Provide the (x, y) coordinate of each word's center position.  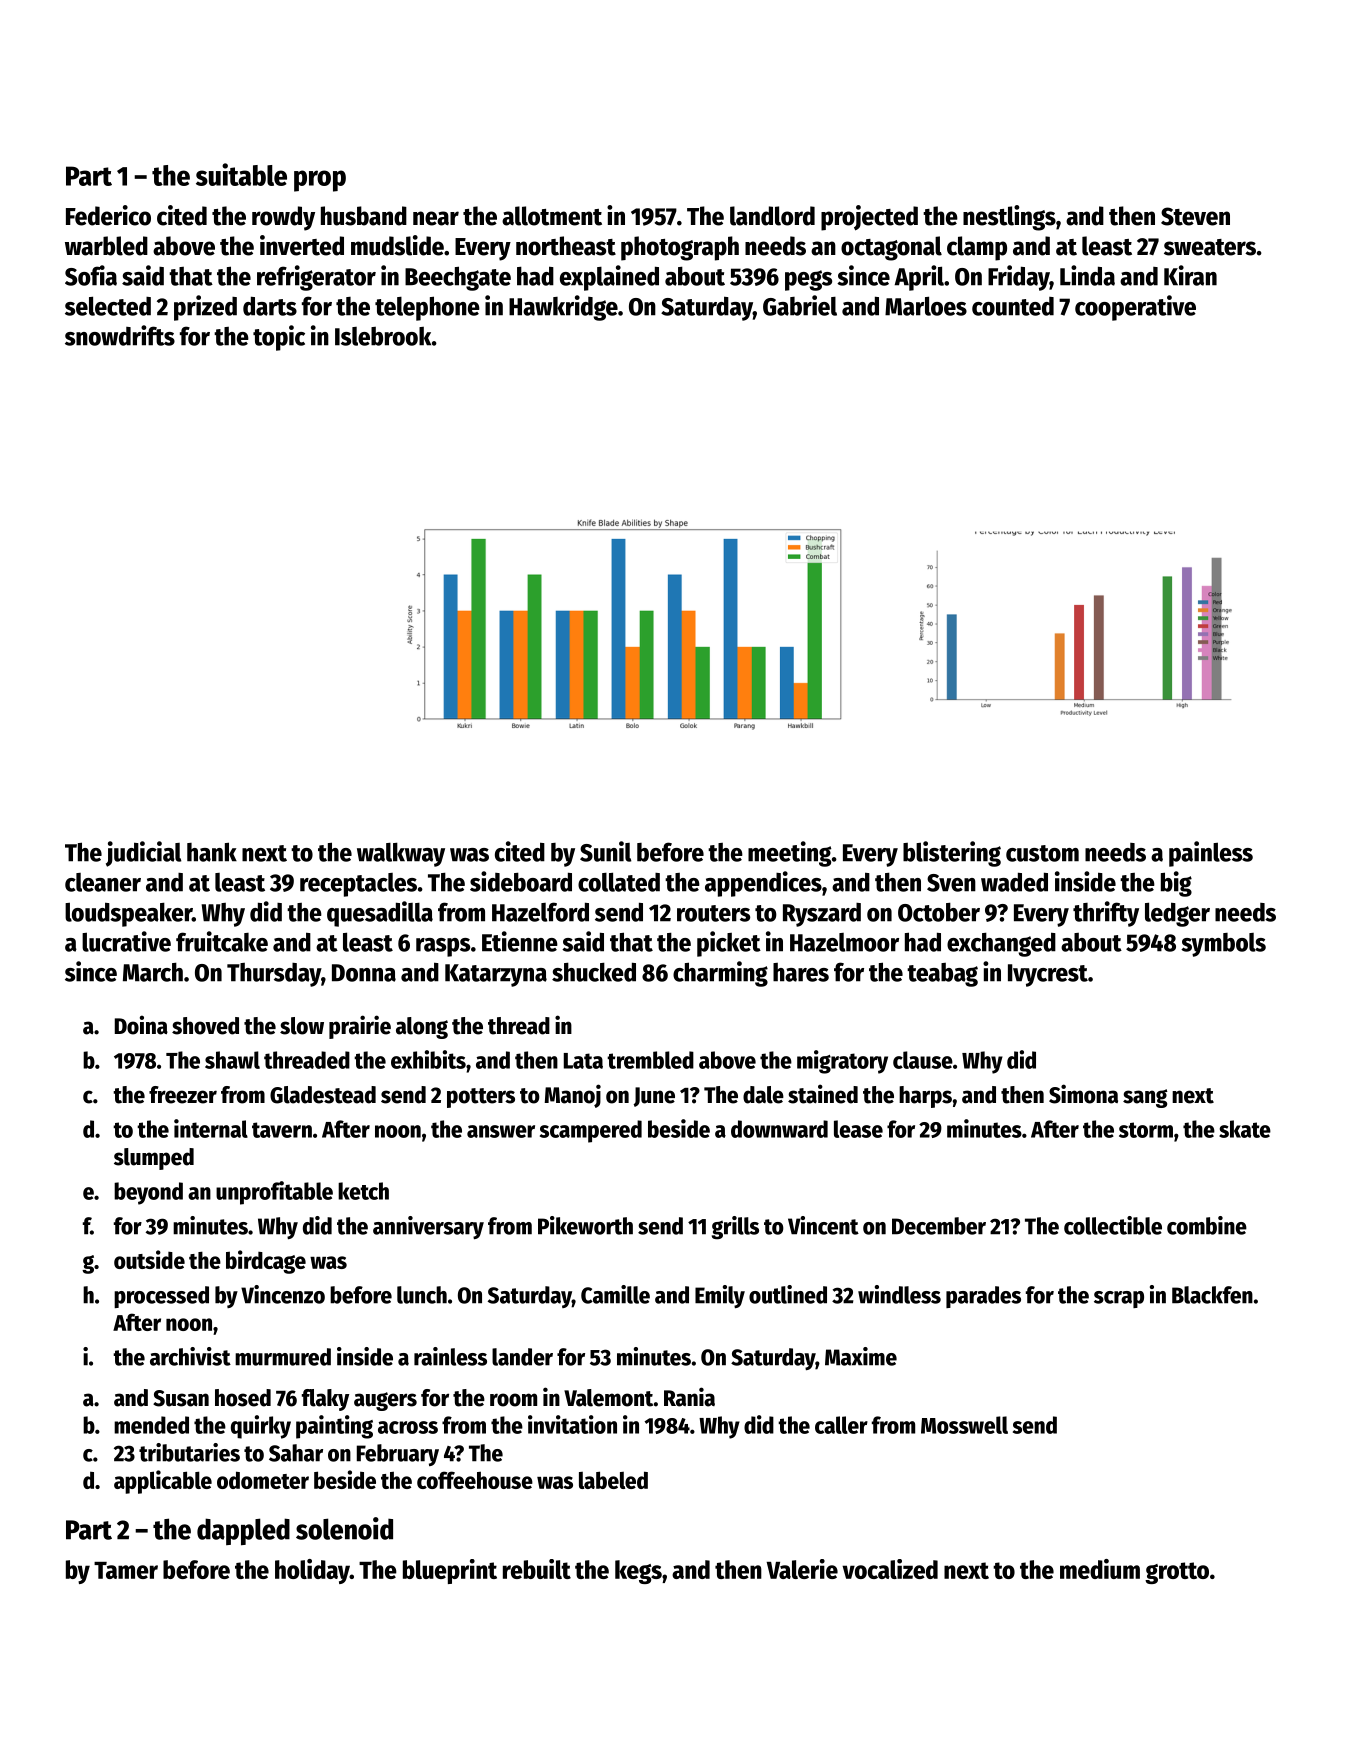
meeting (789, 854)
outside (149, 1259)
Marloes (926, 306)
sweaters (1210, 247)
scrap (1119, 1299)
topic (279, 338)
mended (151, 1425)
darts (270, 306)
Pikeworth (585, 1225)
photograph (680, 248)
